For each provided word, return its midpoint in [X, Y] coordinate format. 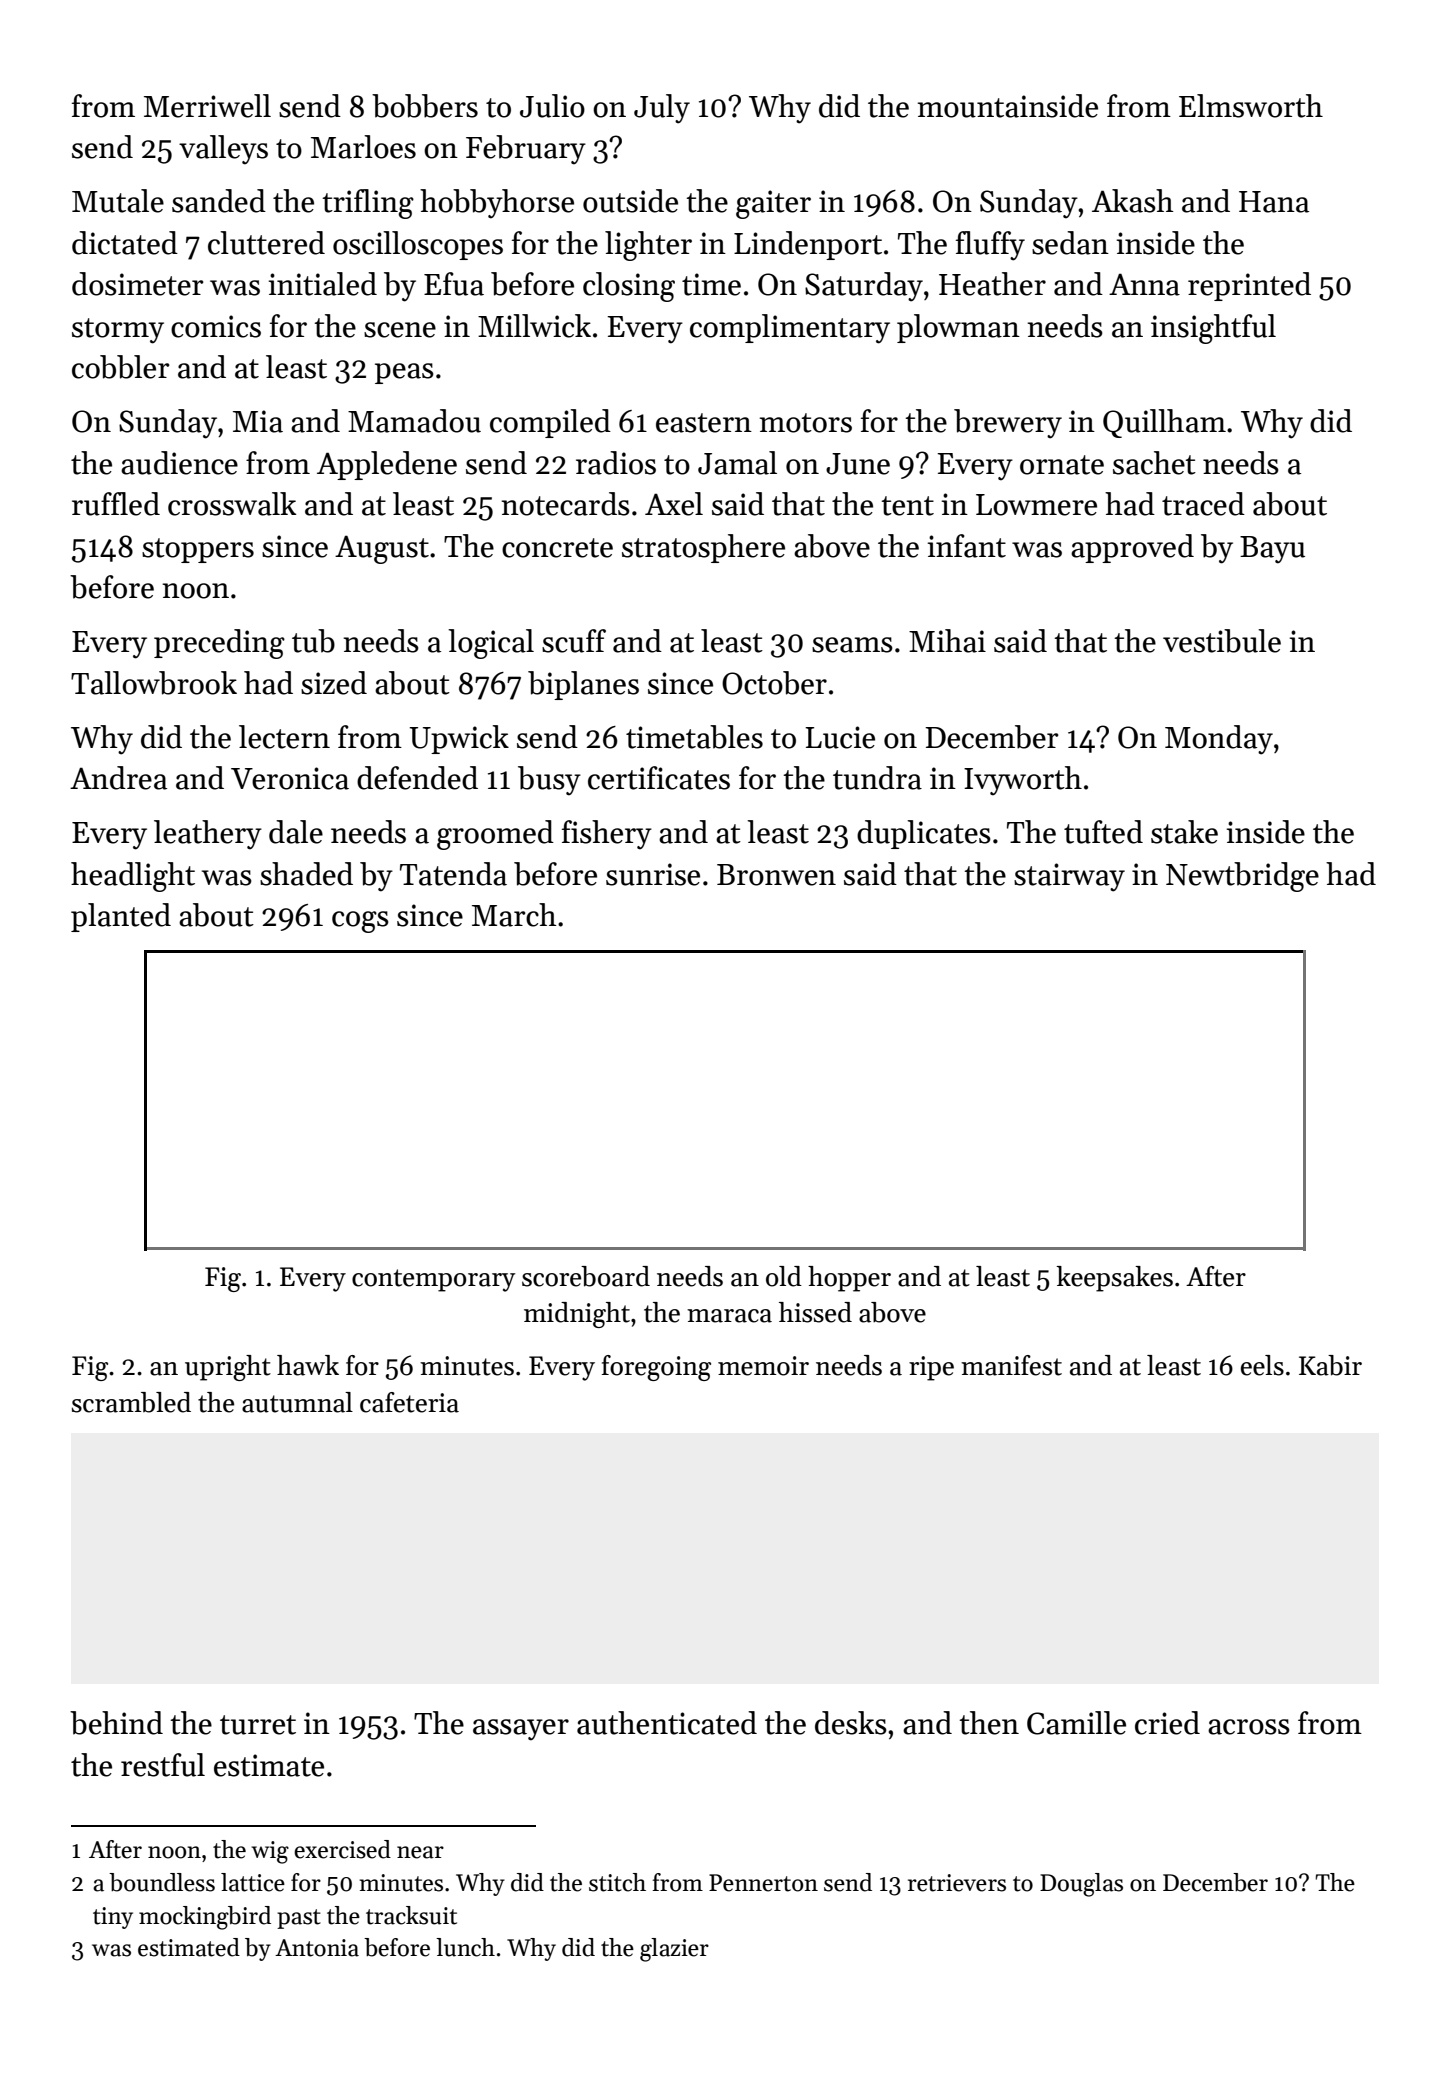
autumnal [297, 1402]
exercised [342, 1849]
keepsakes [1114, 1279]
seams [852, 645]
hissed [815, 1312]
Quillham [1164, 423]
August [382, 549]
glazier [674, 1950]
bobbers [425, 106]
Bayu [1272, 550]
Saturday [864, 287]
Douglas [1081, 1885]
